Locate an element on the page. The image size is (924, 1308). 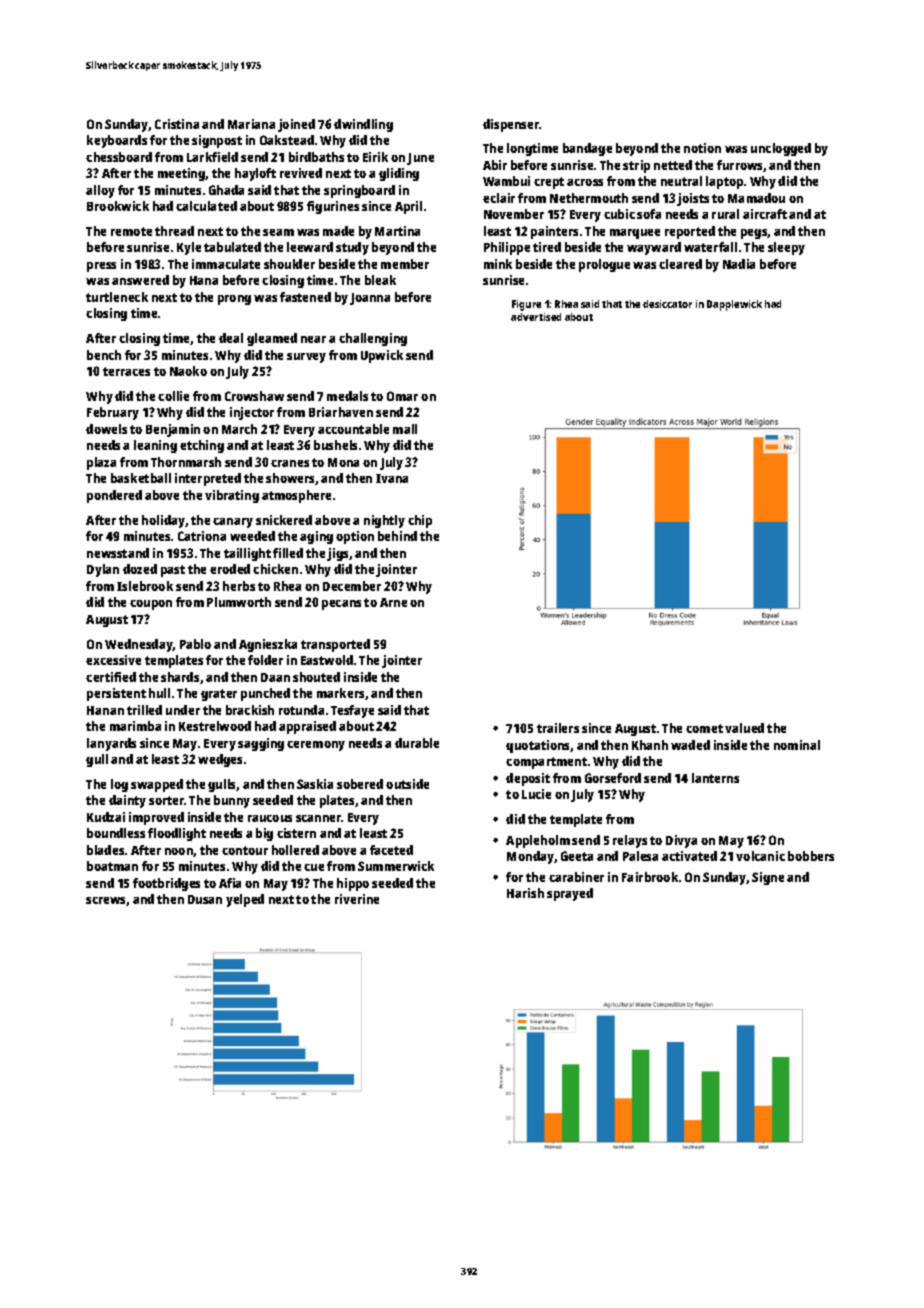
plaza is located at coordinates (101, 463).
